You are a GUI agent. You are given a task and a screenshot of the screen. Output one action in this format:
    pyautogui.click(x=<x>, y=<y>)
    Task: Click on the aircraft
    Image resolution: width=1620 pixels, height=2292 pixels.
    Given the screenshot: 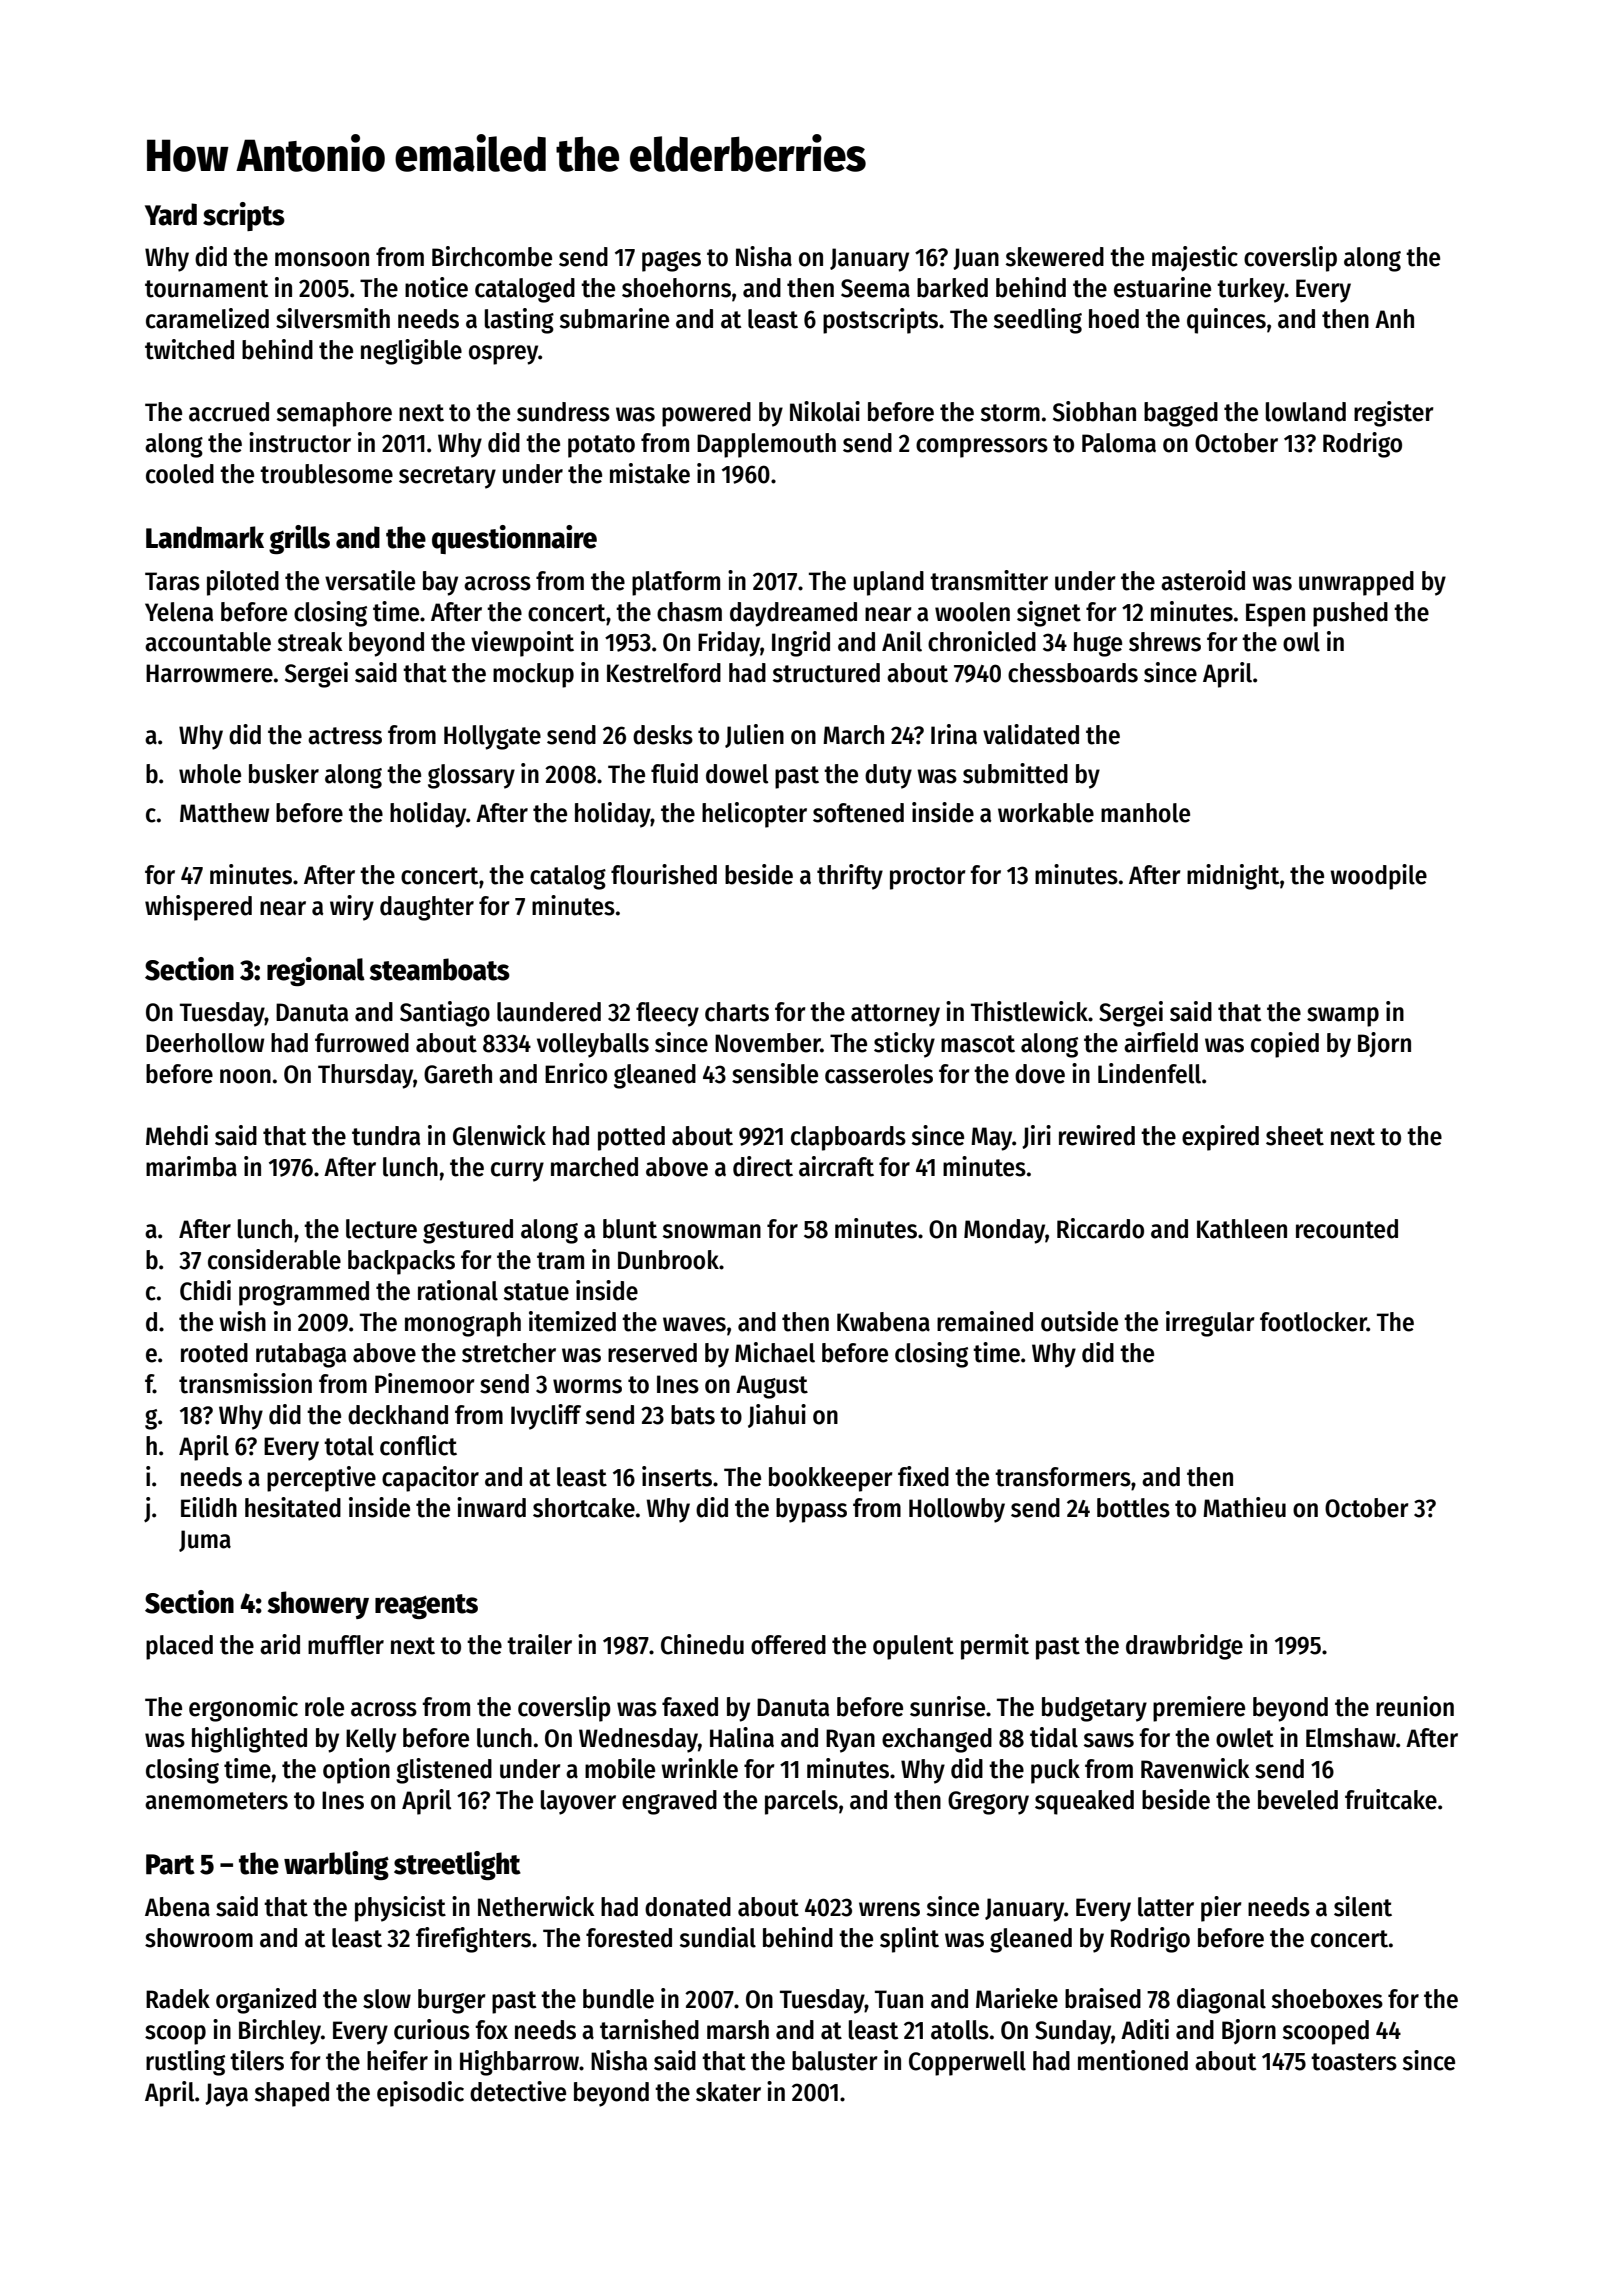 What is the action you would take?
    pyautogui.click(x=836, y=1166)
